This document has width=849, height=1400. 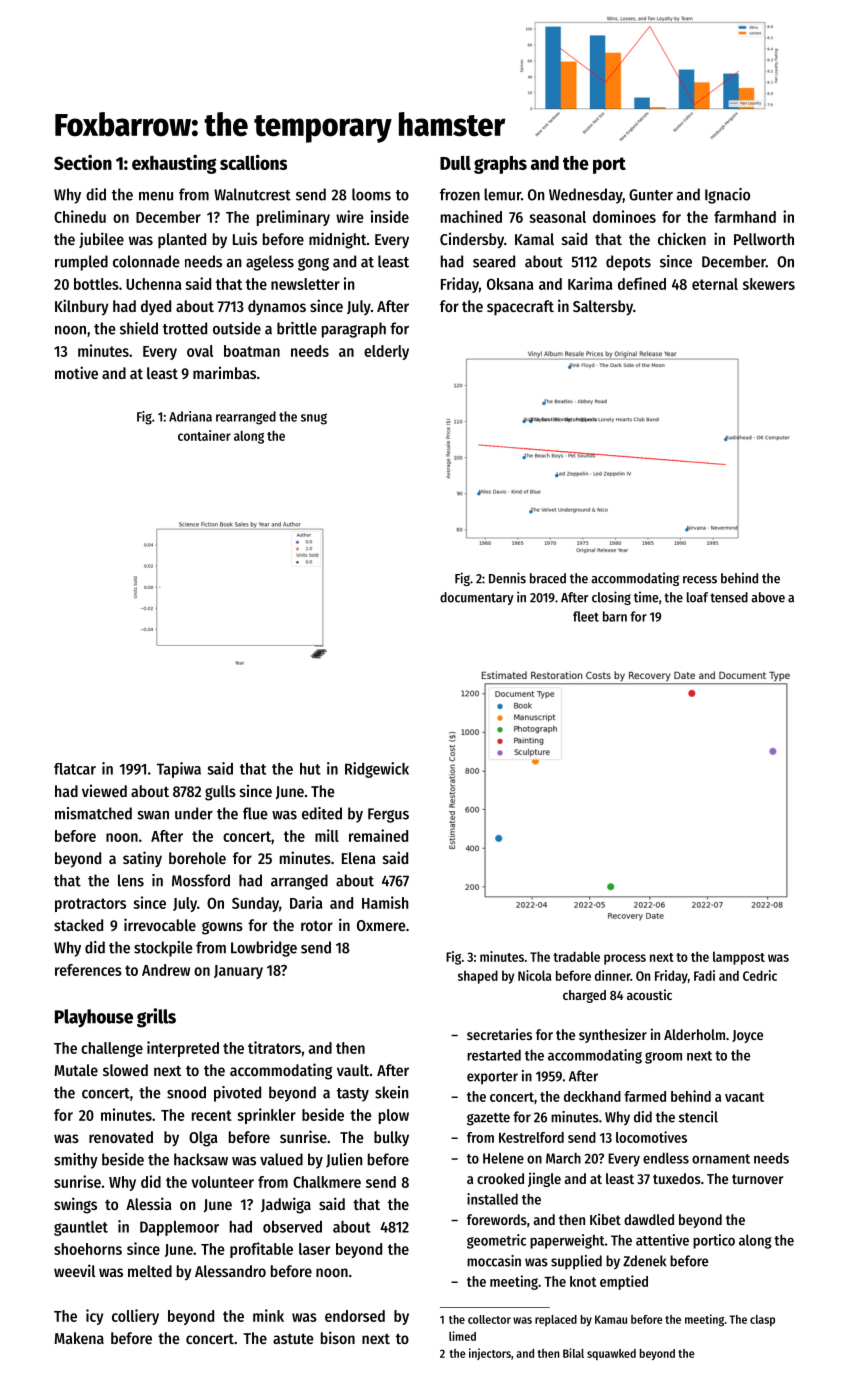 What do you see at coordinates (223, 1182) in the document?
I see `volunteer` at bounding box center [223, 1182].
